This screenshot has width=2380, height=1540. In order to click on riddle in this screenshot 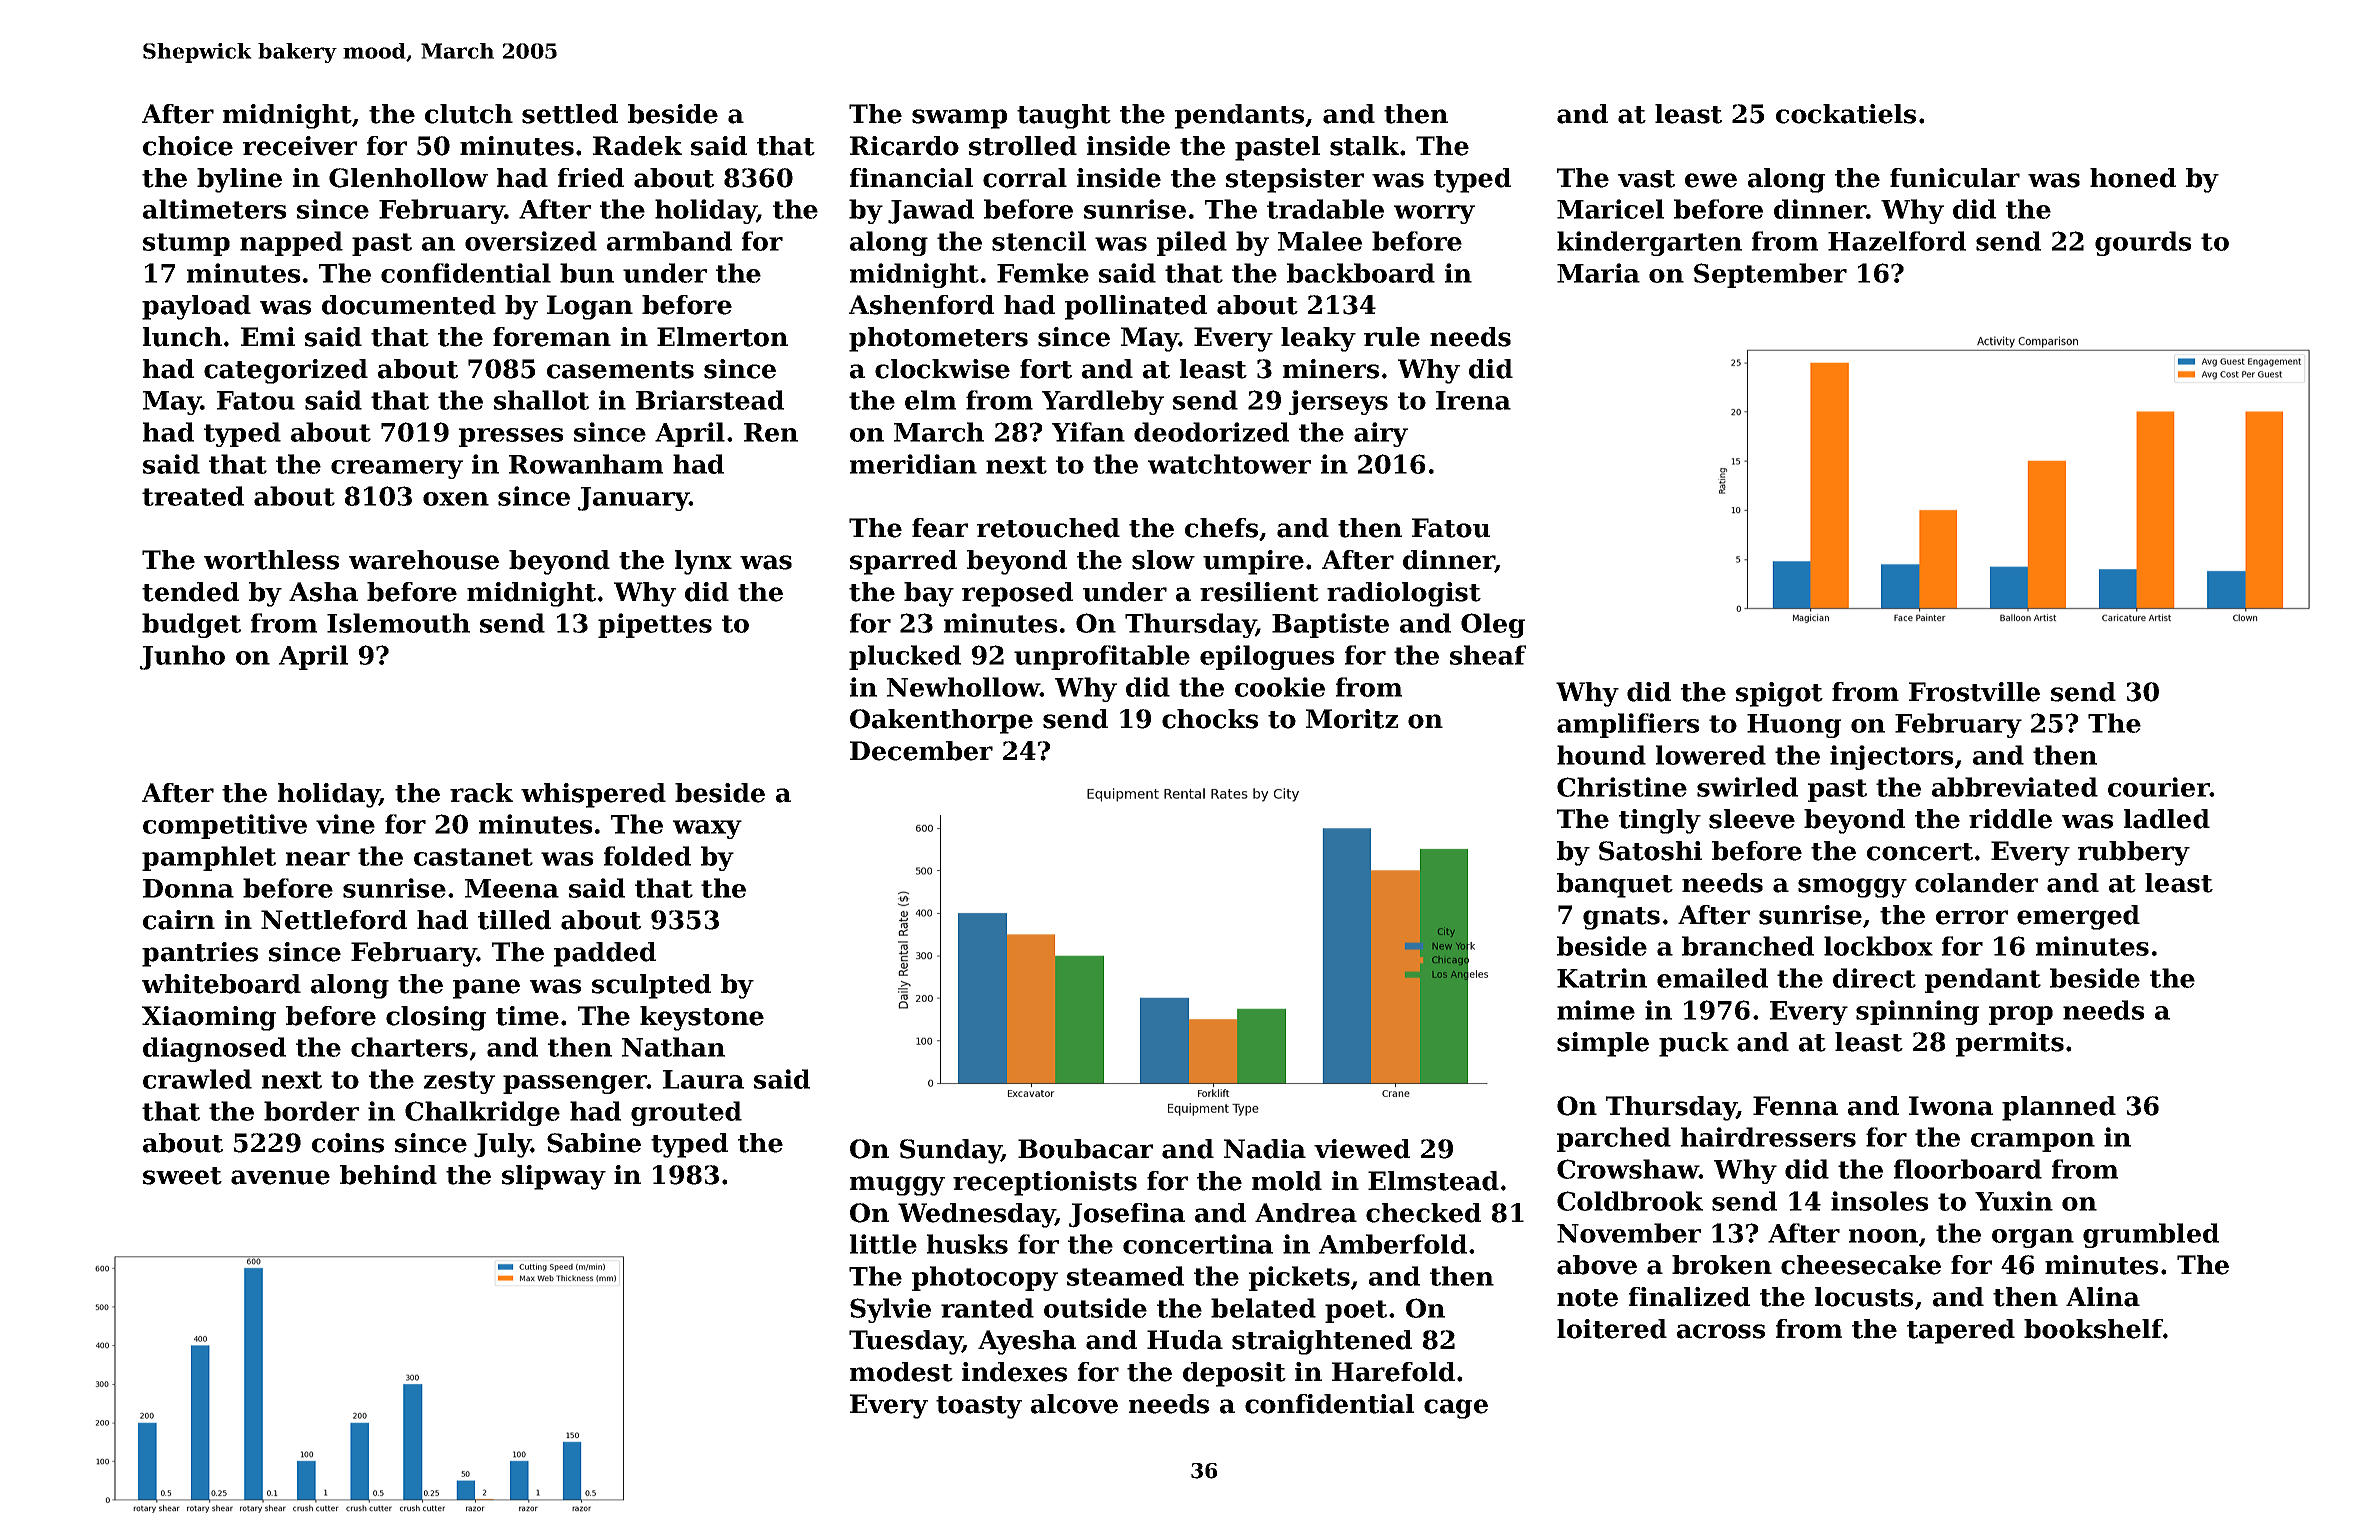, I will do `click(2010, 819)`.
